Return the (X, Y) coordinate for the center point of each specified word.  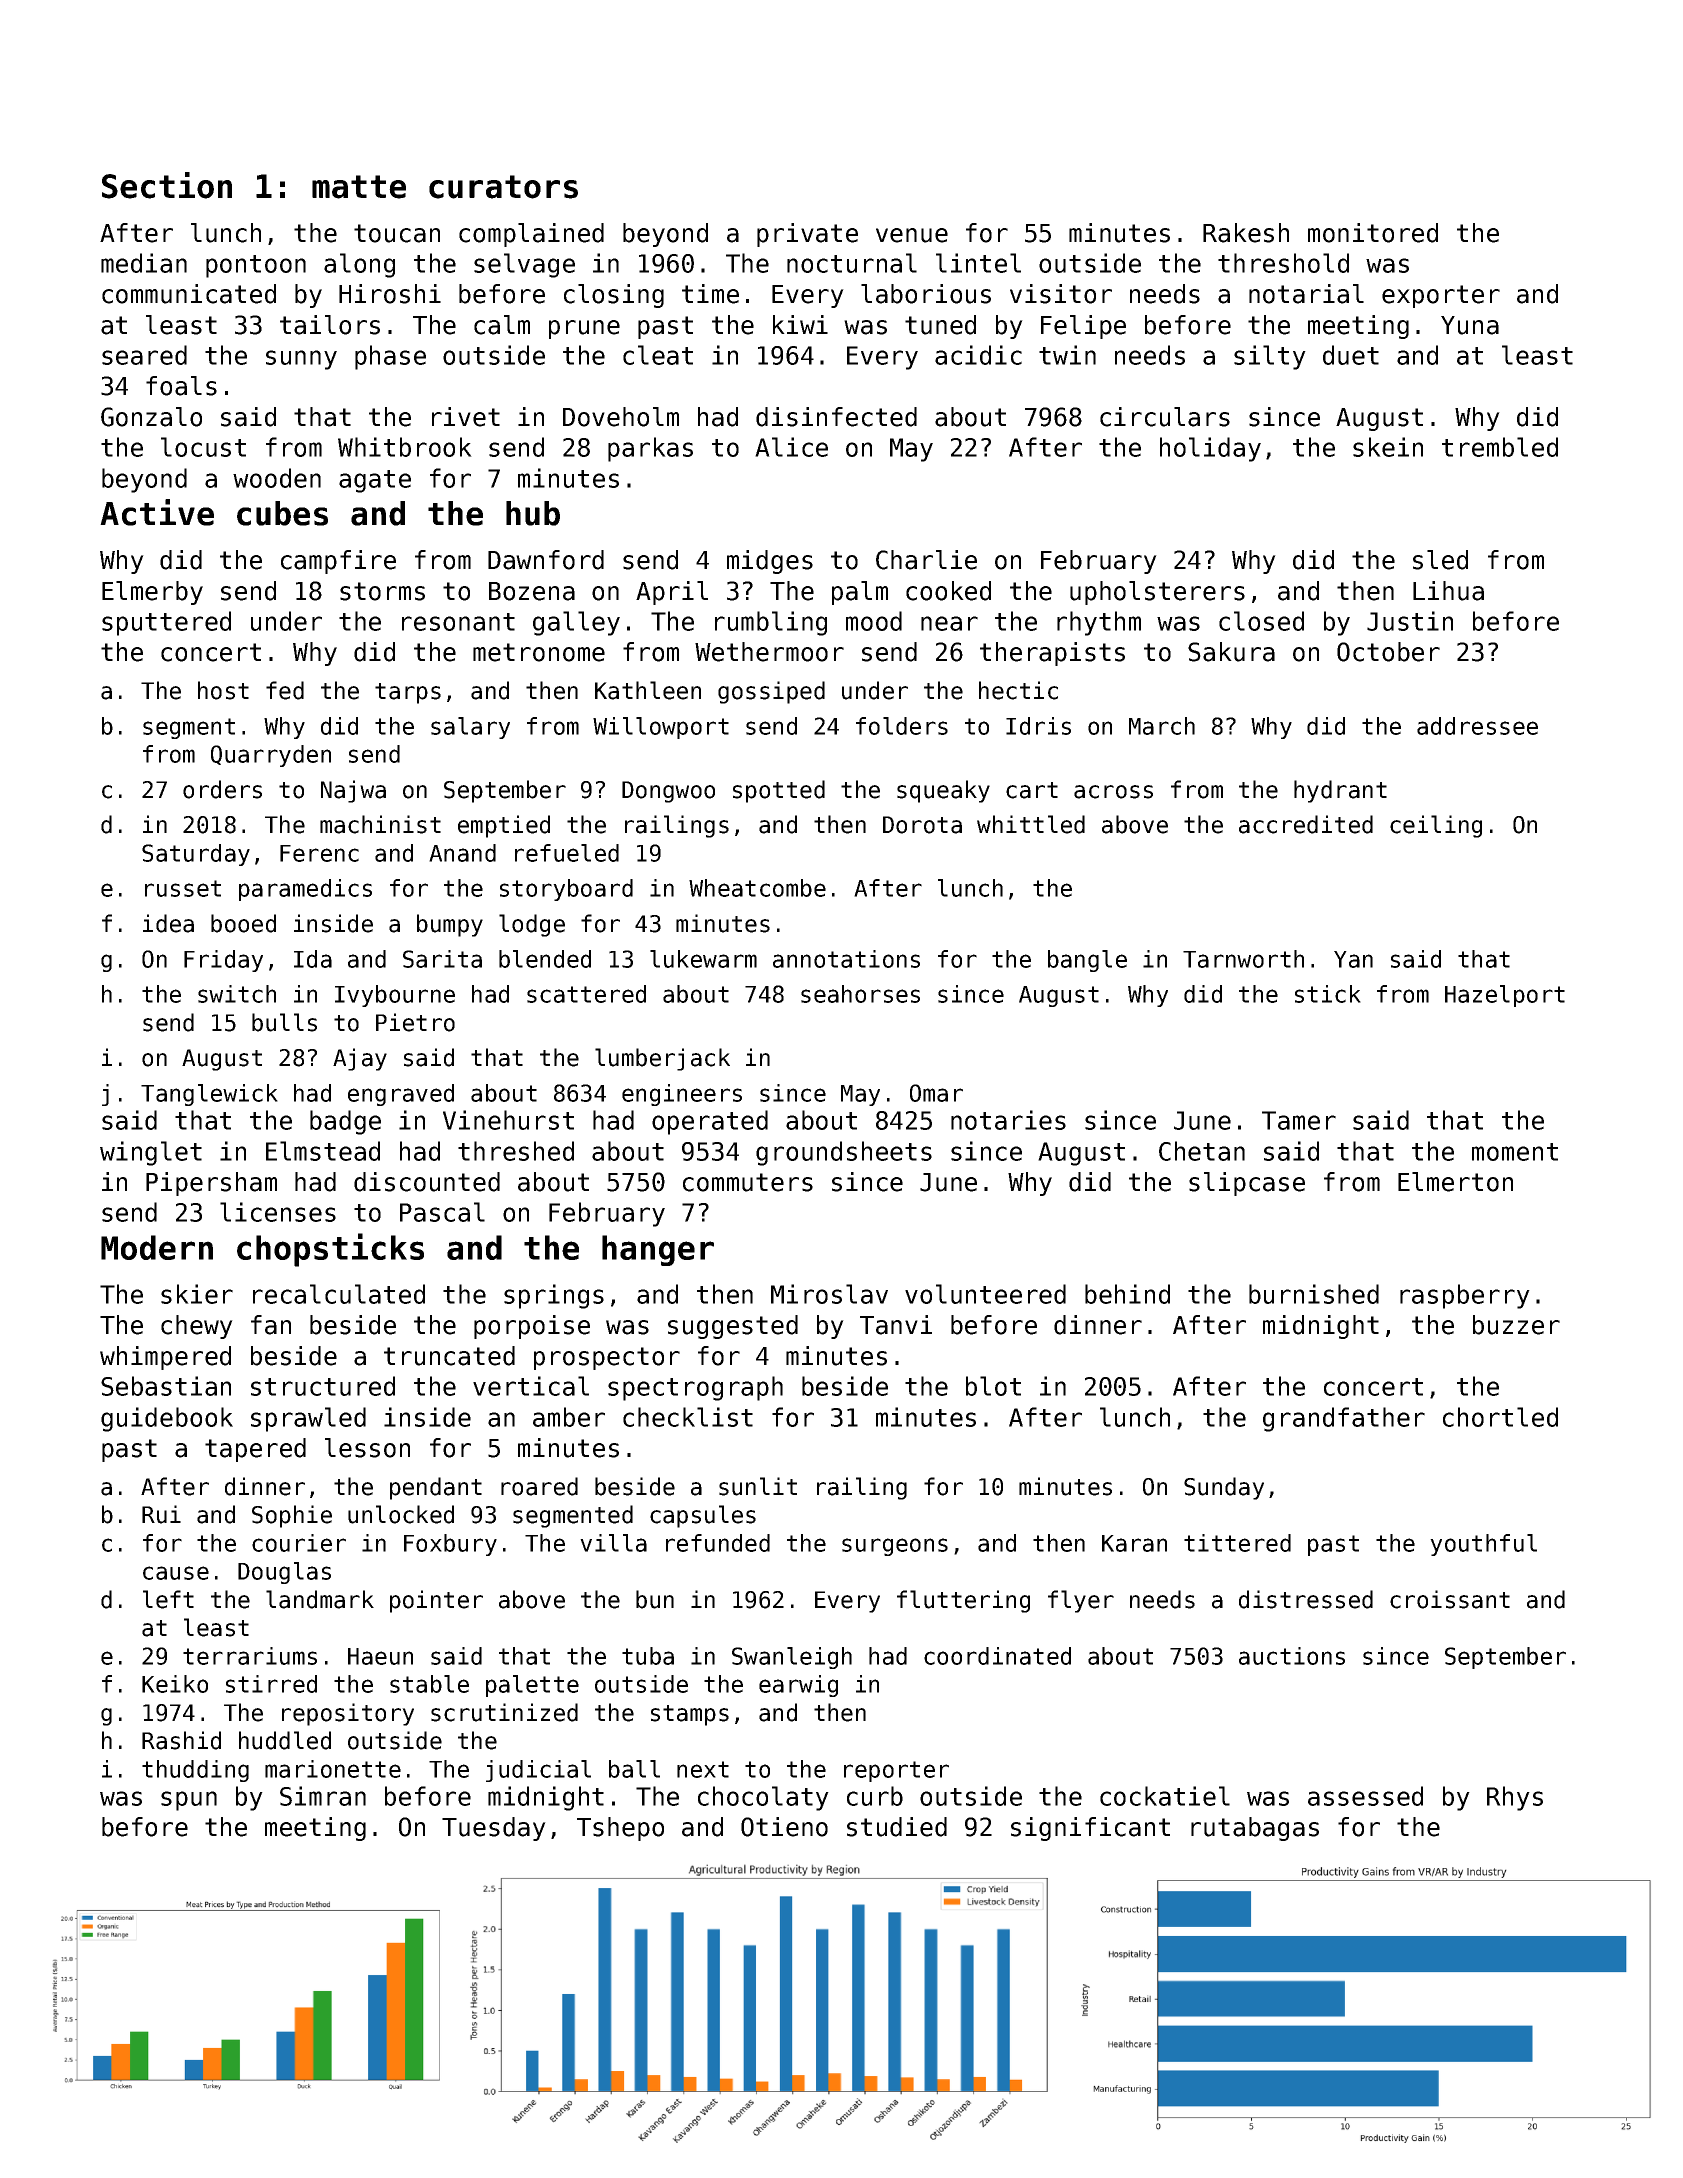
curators (503, 187)
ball (634, 1769)
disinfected (836, 417)
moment (1515, 1152)
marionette (333, 1769)
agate (375, 481)
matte (359, 187)
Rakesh (1246, 233)
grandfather (1344, 1419)
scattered (586, 994)
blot (993, 1386)
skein (1388, 447)
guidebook (167, 1419)
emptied (504, 826)
